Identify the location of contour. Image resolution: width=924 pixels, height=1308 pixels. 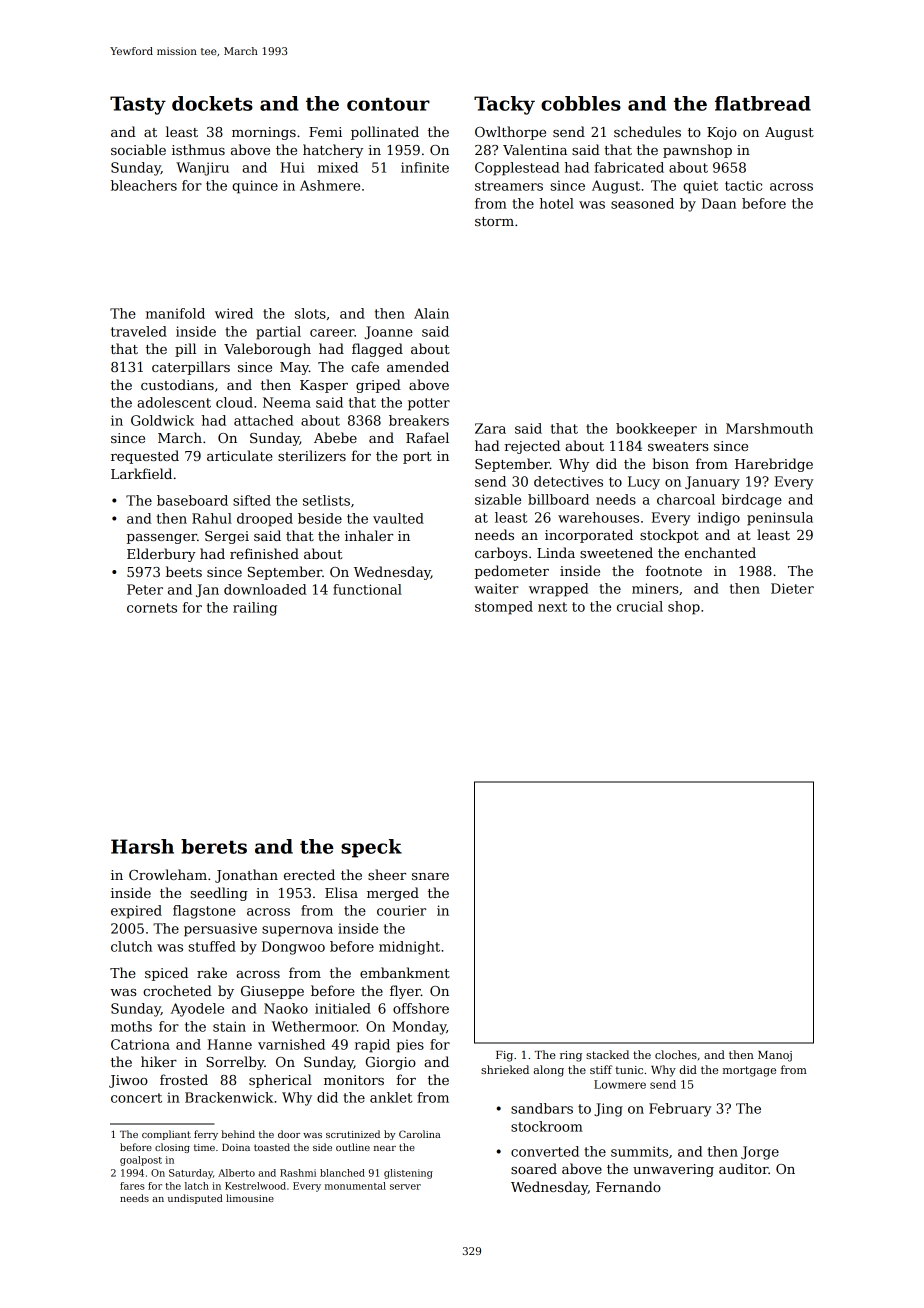
(388, 104).
